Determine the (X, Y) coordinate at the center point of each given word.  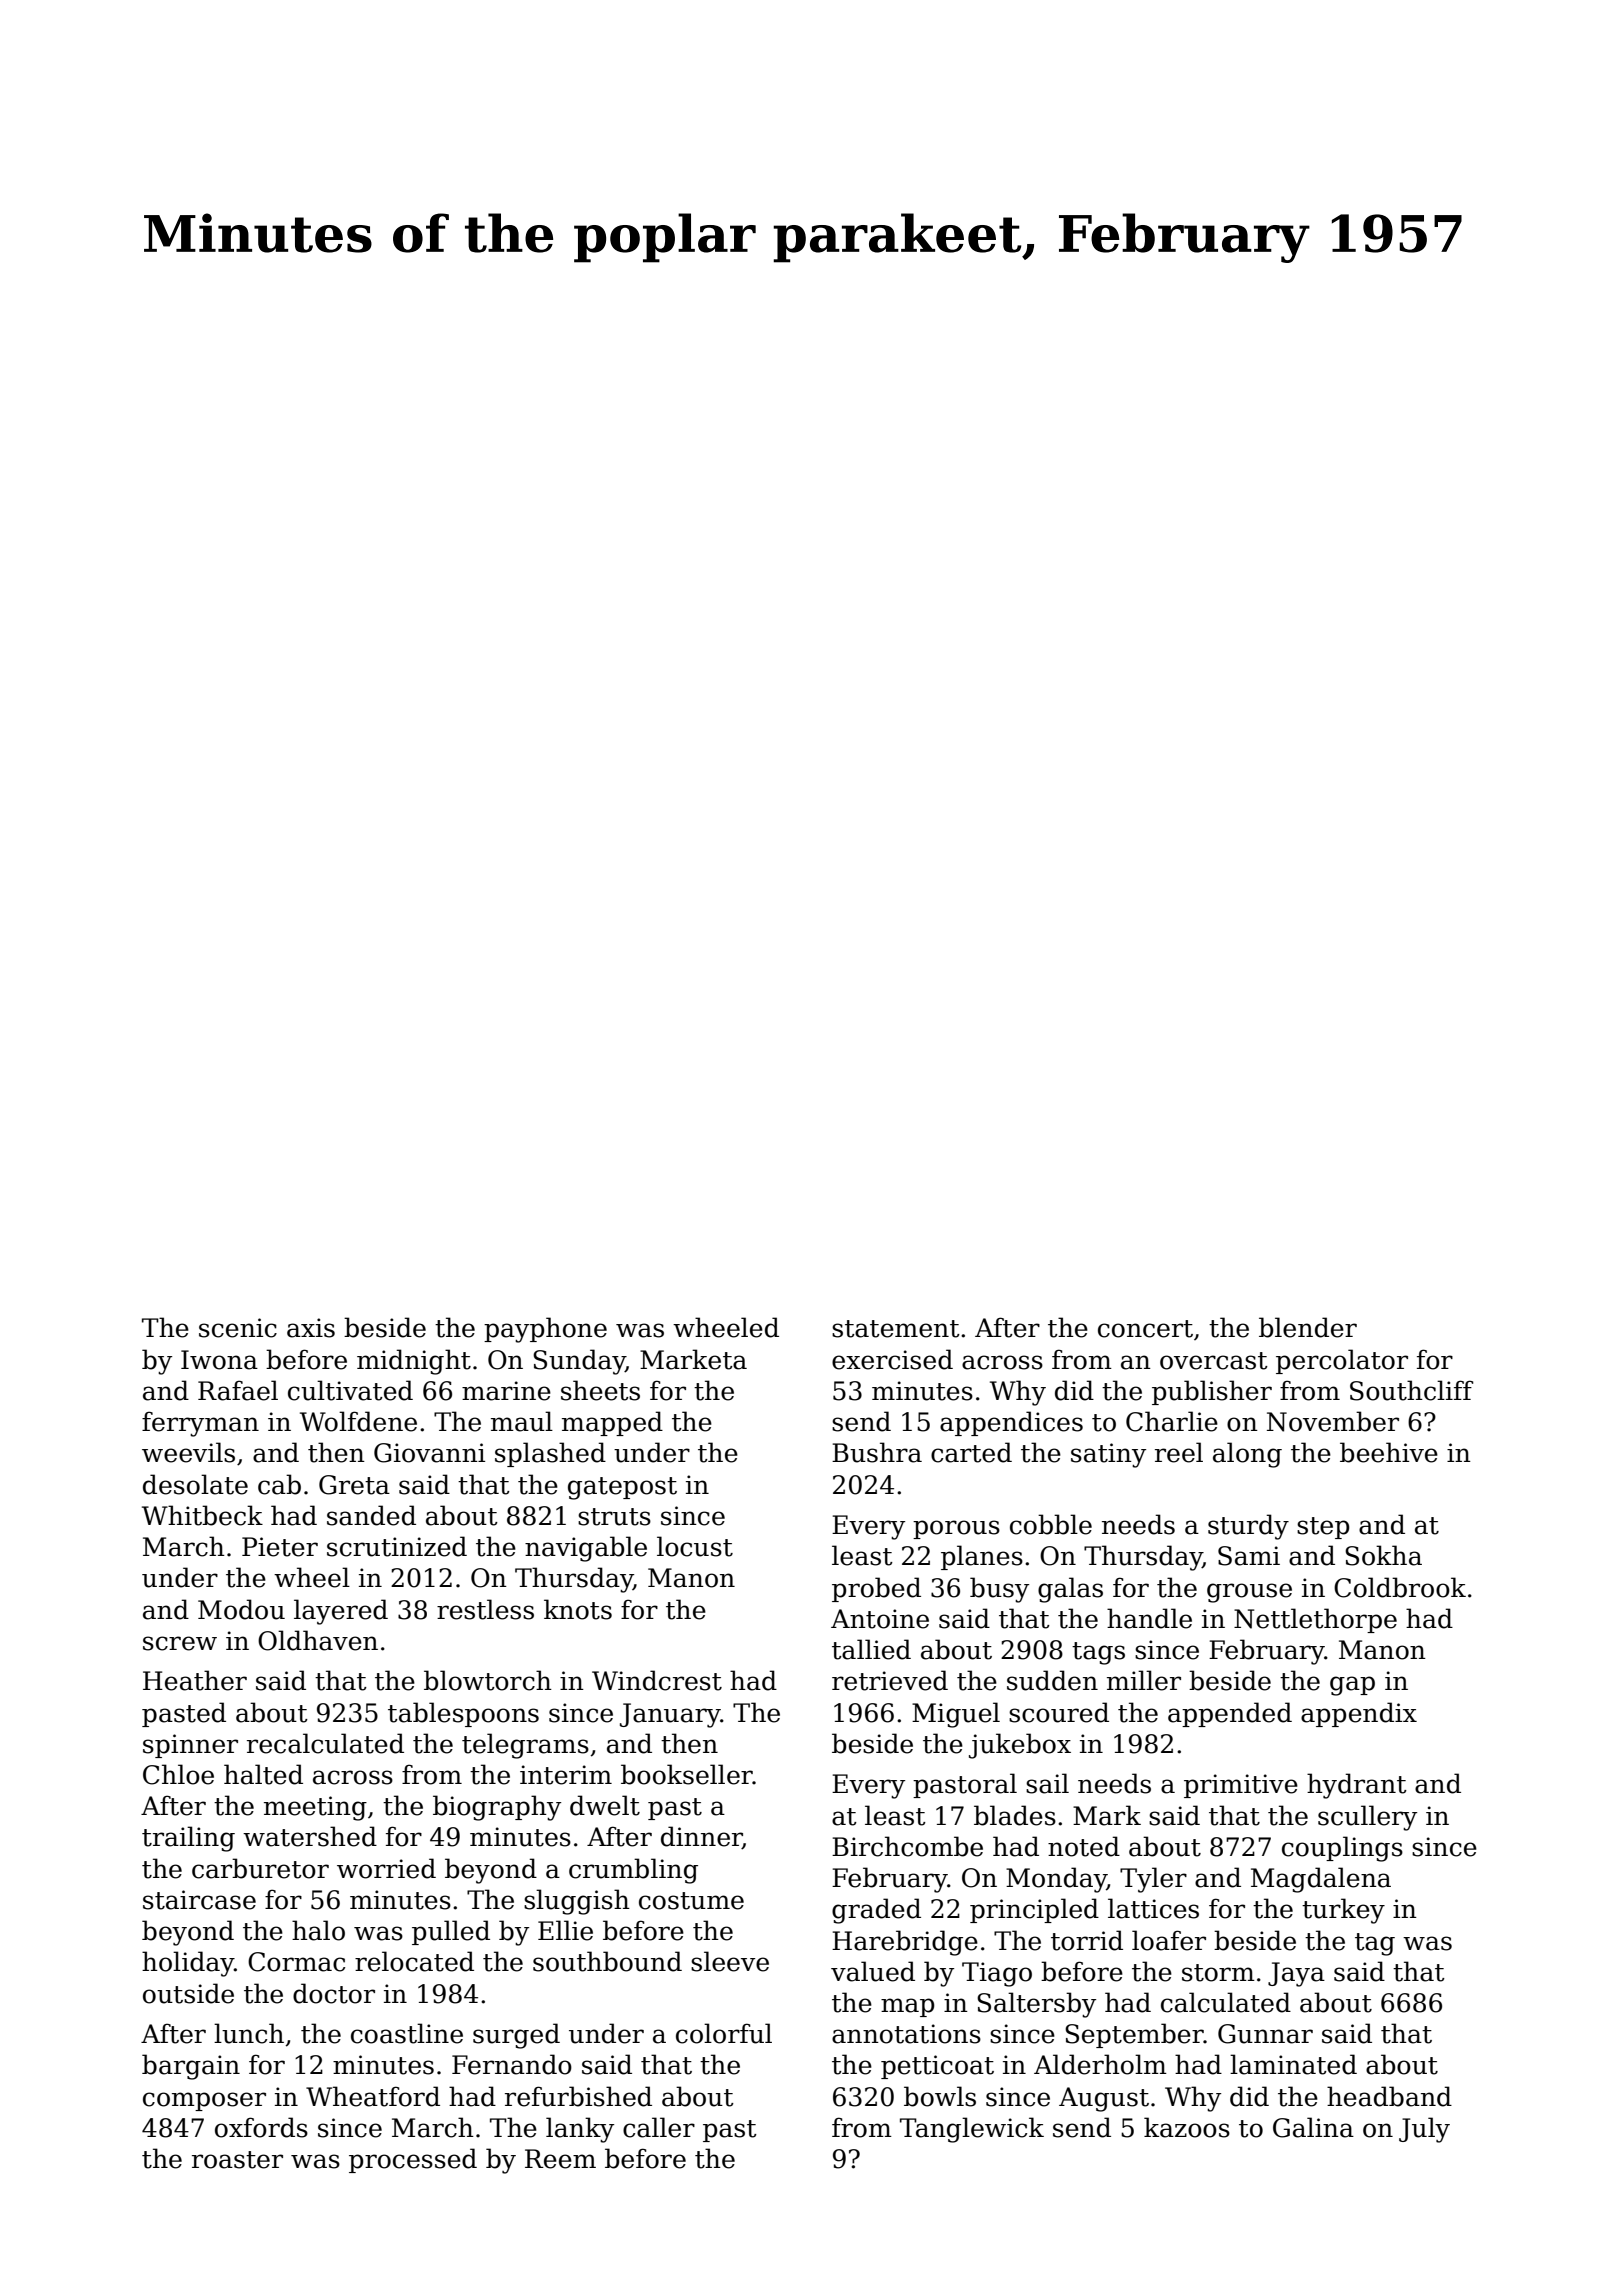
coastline (407, 2033)
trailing (188, 1839)
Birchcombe (907, 1846)
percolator (1342, 1361)
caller (659, 2127)
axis (311, 1328)
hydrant (1357, 1786)
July (1424, 2130)
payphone (545, 1330)
